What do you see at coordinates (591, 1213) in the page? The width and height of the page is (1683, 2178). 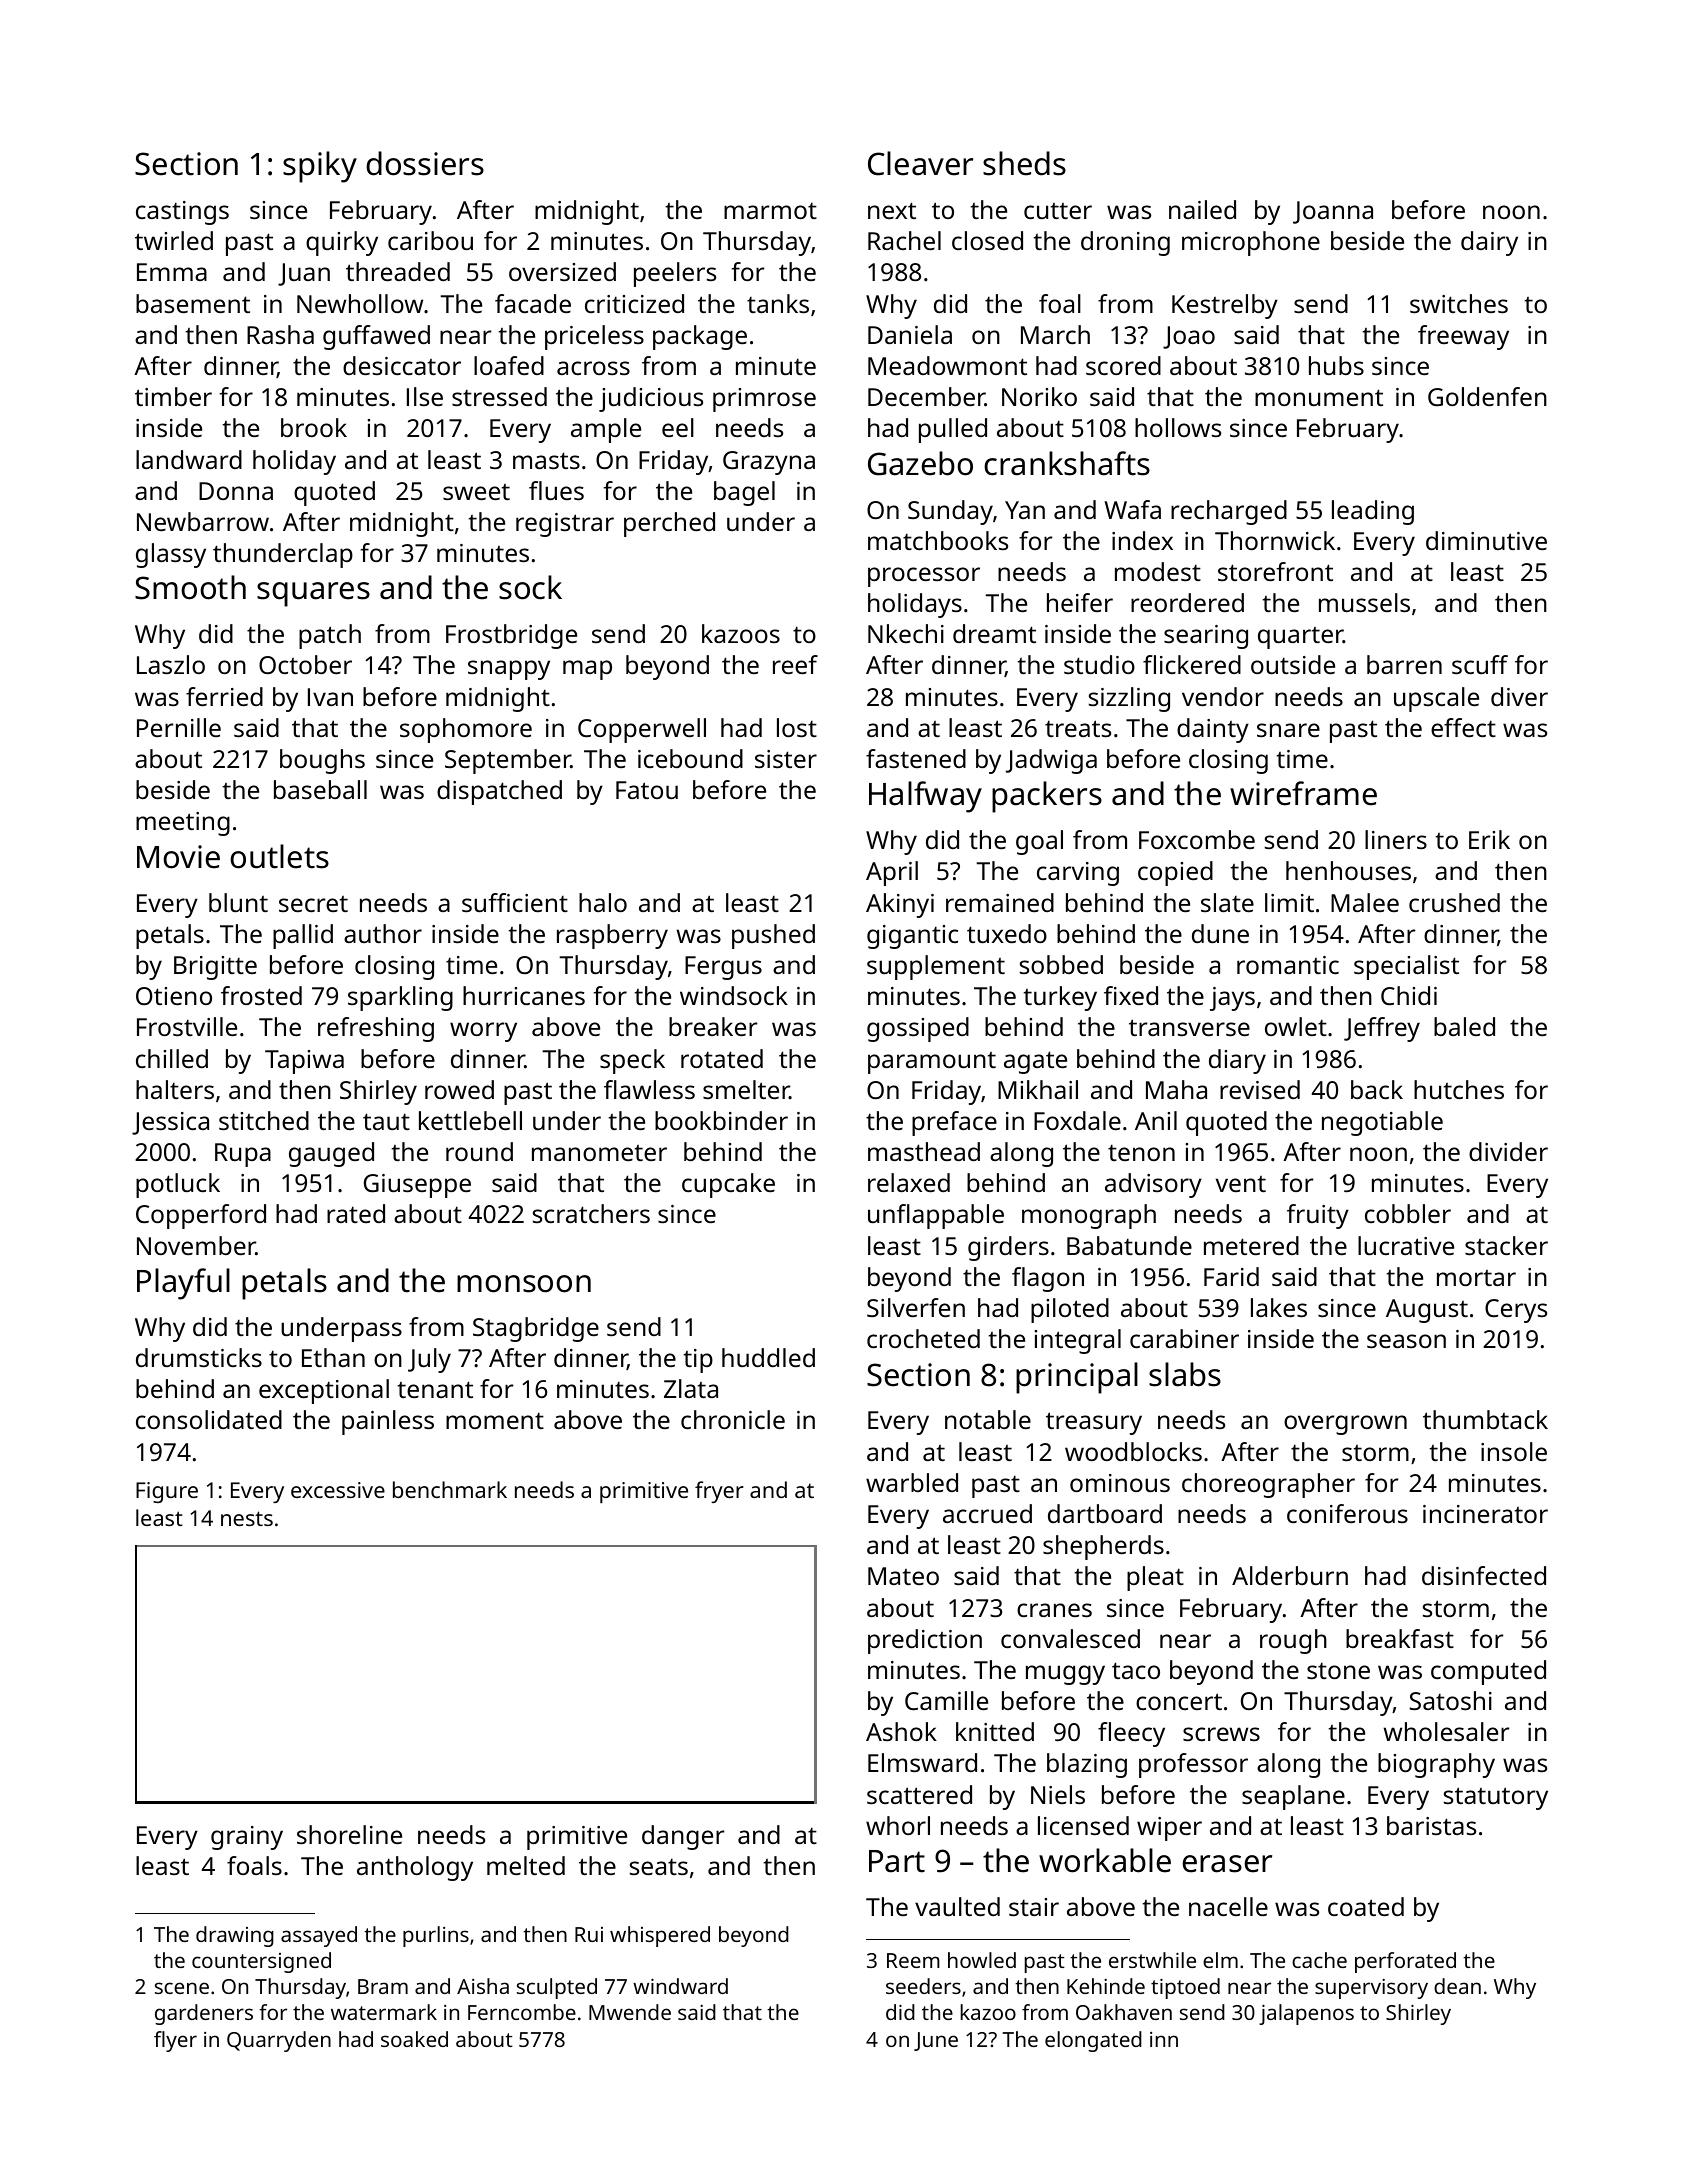 I see `scratchers` at bounding box center [591, 1213].
